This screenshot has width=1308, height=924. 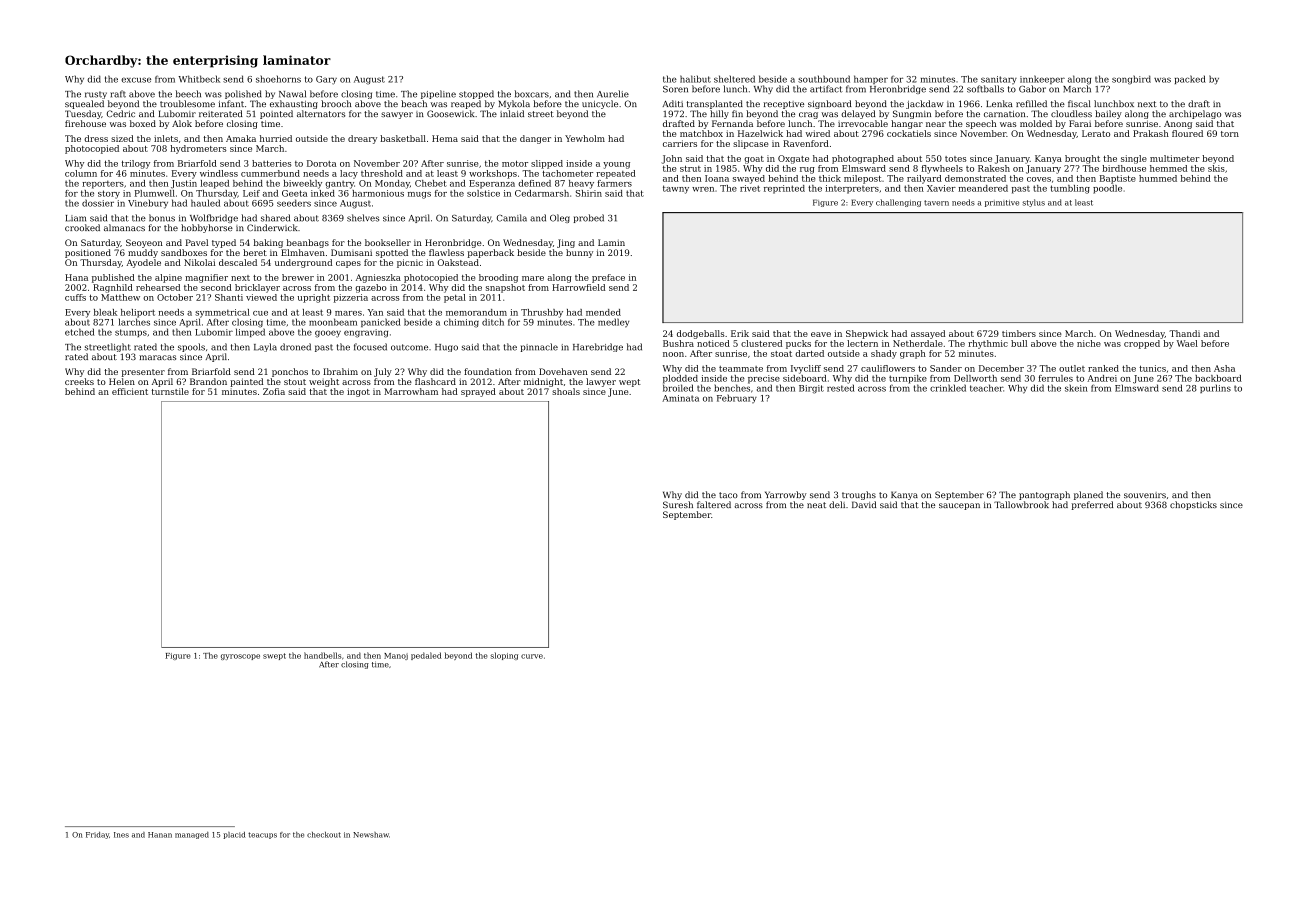 I want to click on timbers, so click(x=1019, y=333).
